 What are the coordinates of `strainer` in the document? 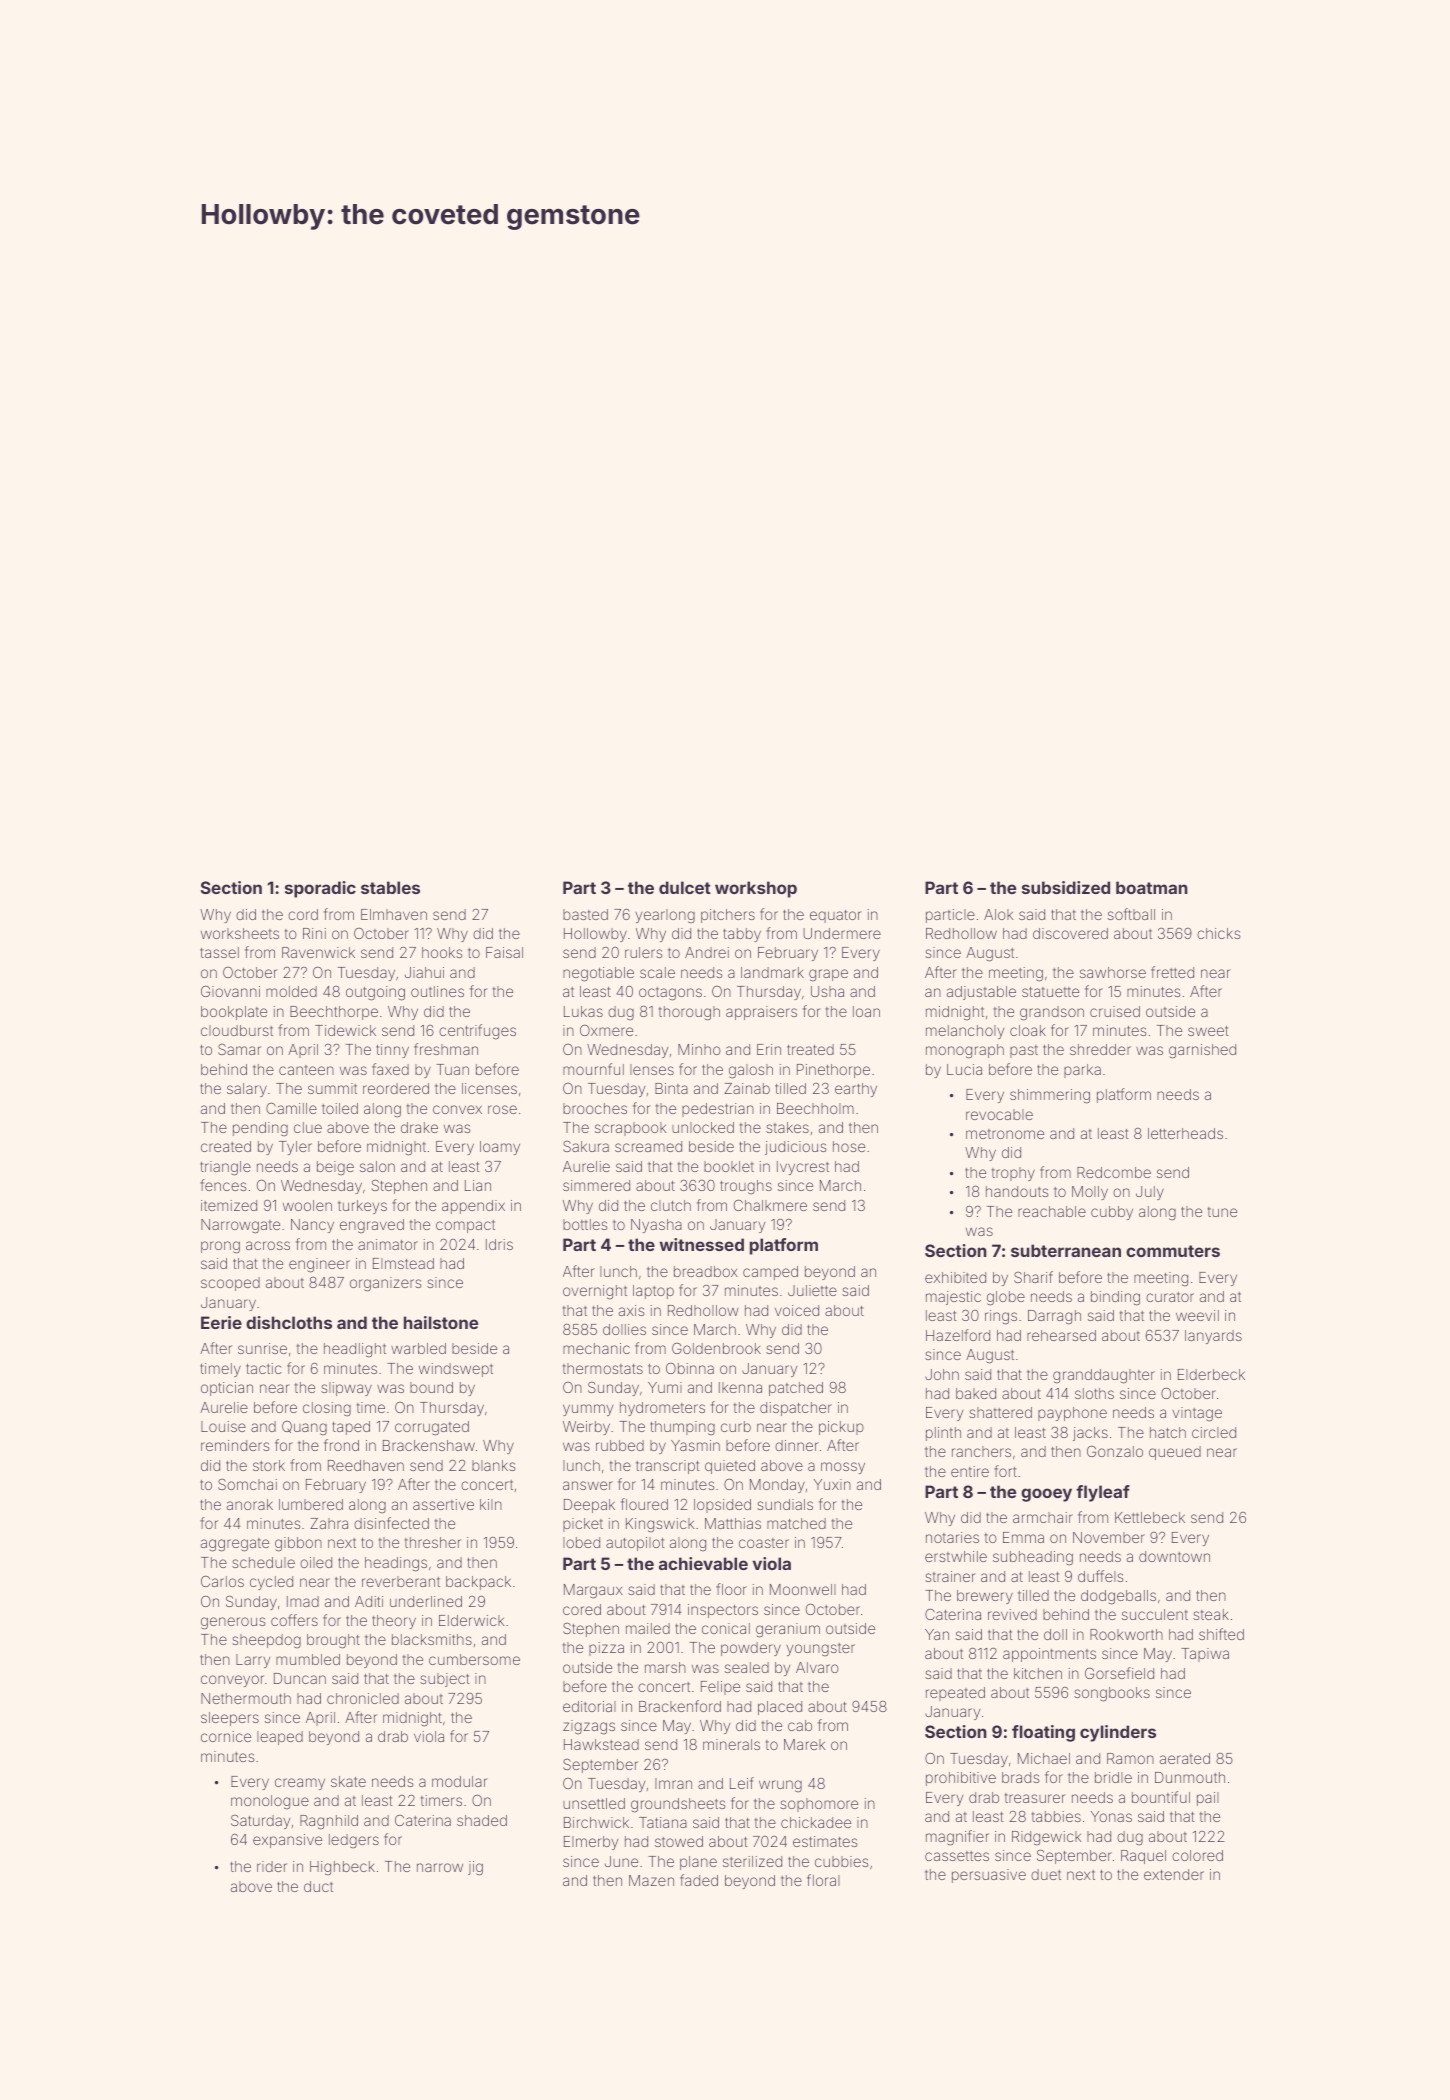 It's located at (950, 1576).
